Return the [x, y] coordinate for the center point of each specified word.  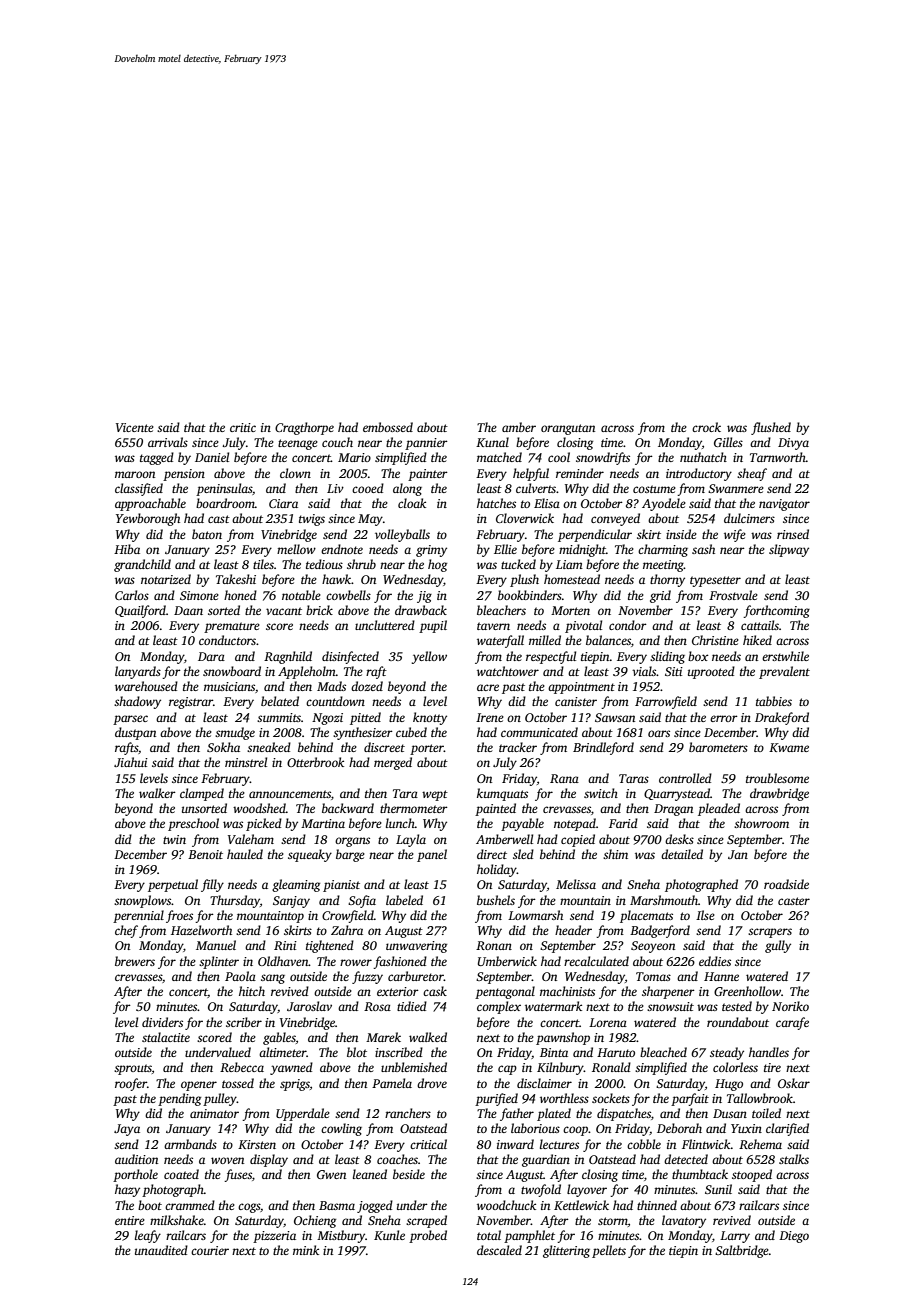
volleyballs [402, 535]
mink [306, 1250]
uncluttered [385, 625]
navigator [784, 505]
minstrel [246, 762]
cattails [760, 625]
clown [295, 473]
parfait [690, 1099]
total [489, 1235]
